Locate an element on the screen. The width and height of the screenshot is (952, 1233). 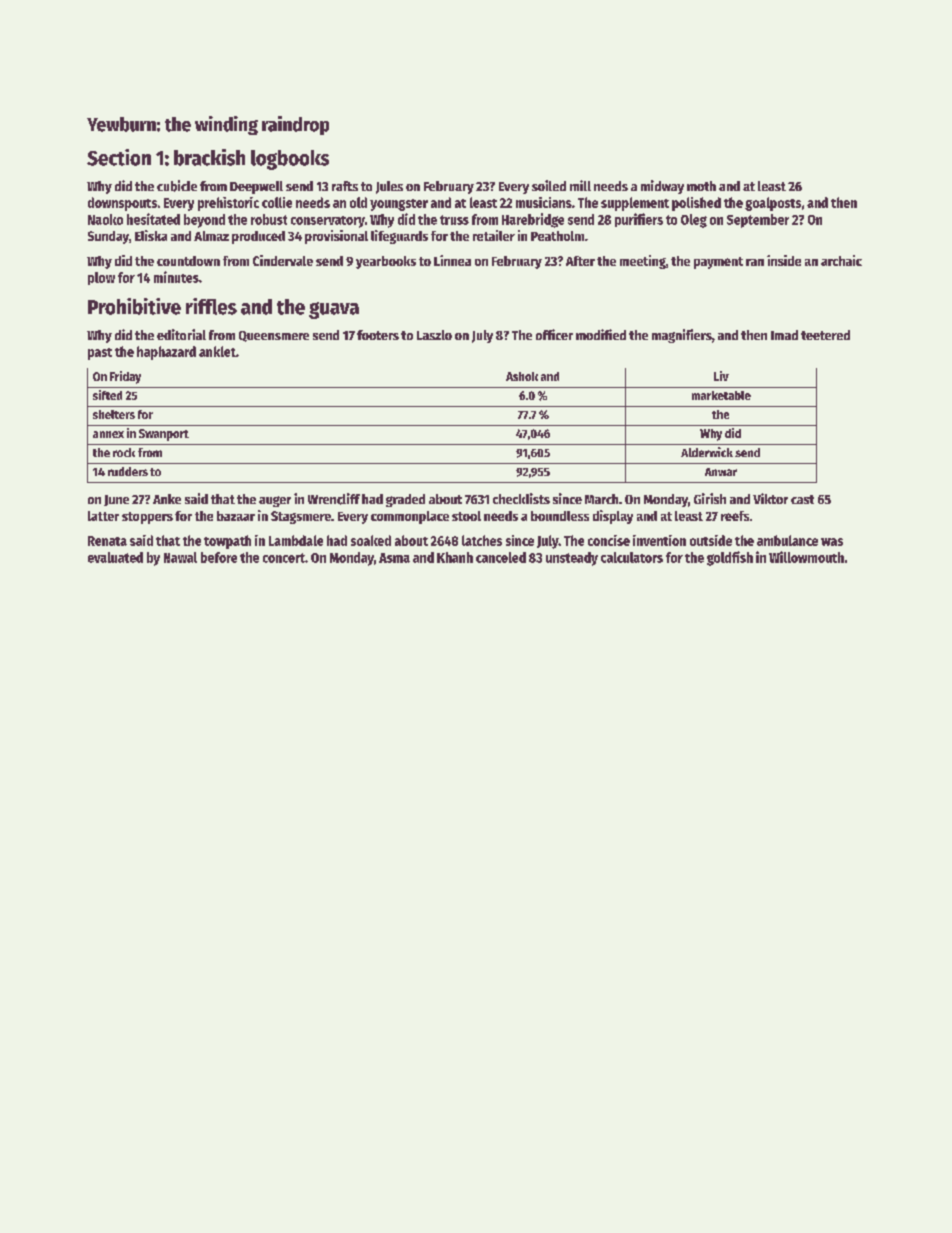
logbooks is located at coordinates (290, 160).
